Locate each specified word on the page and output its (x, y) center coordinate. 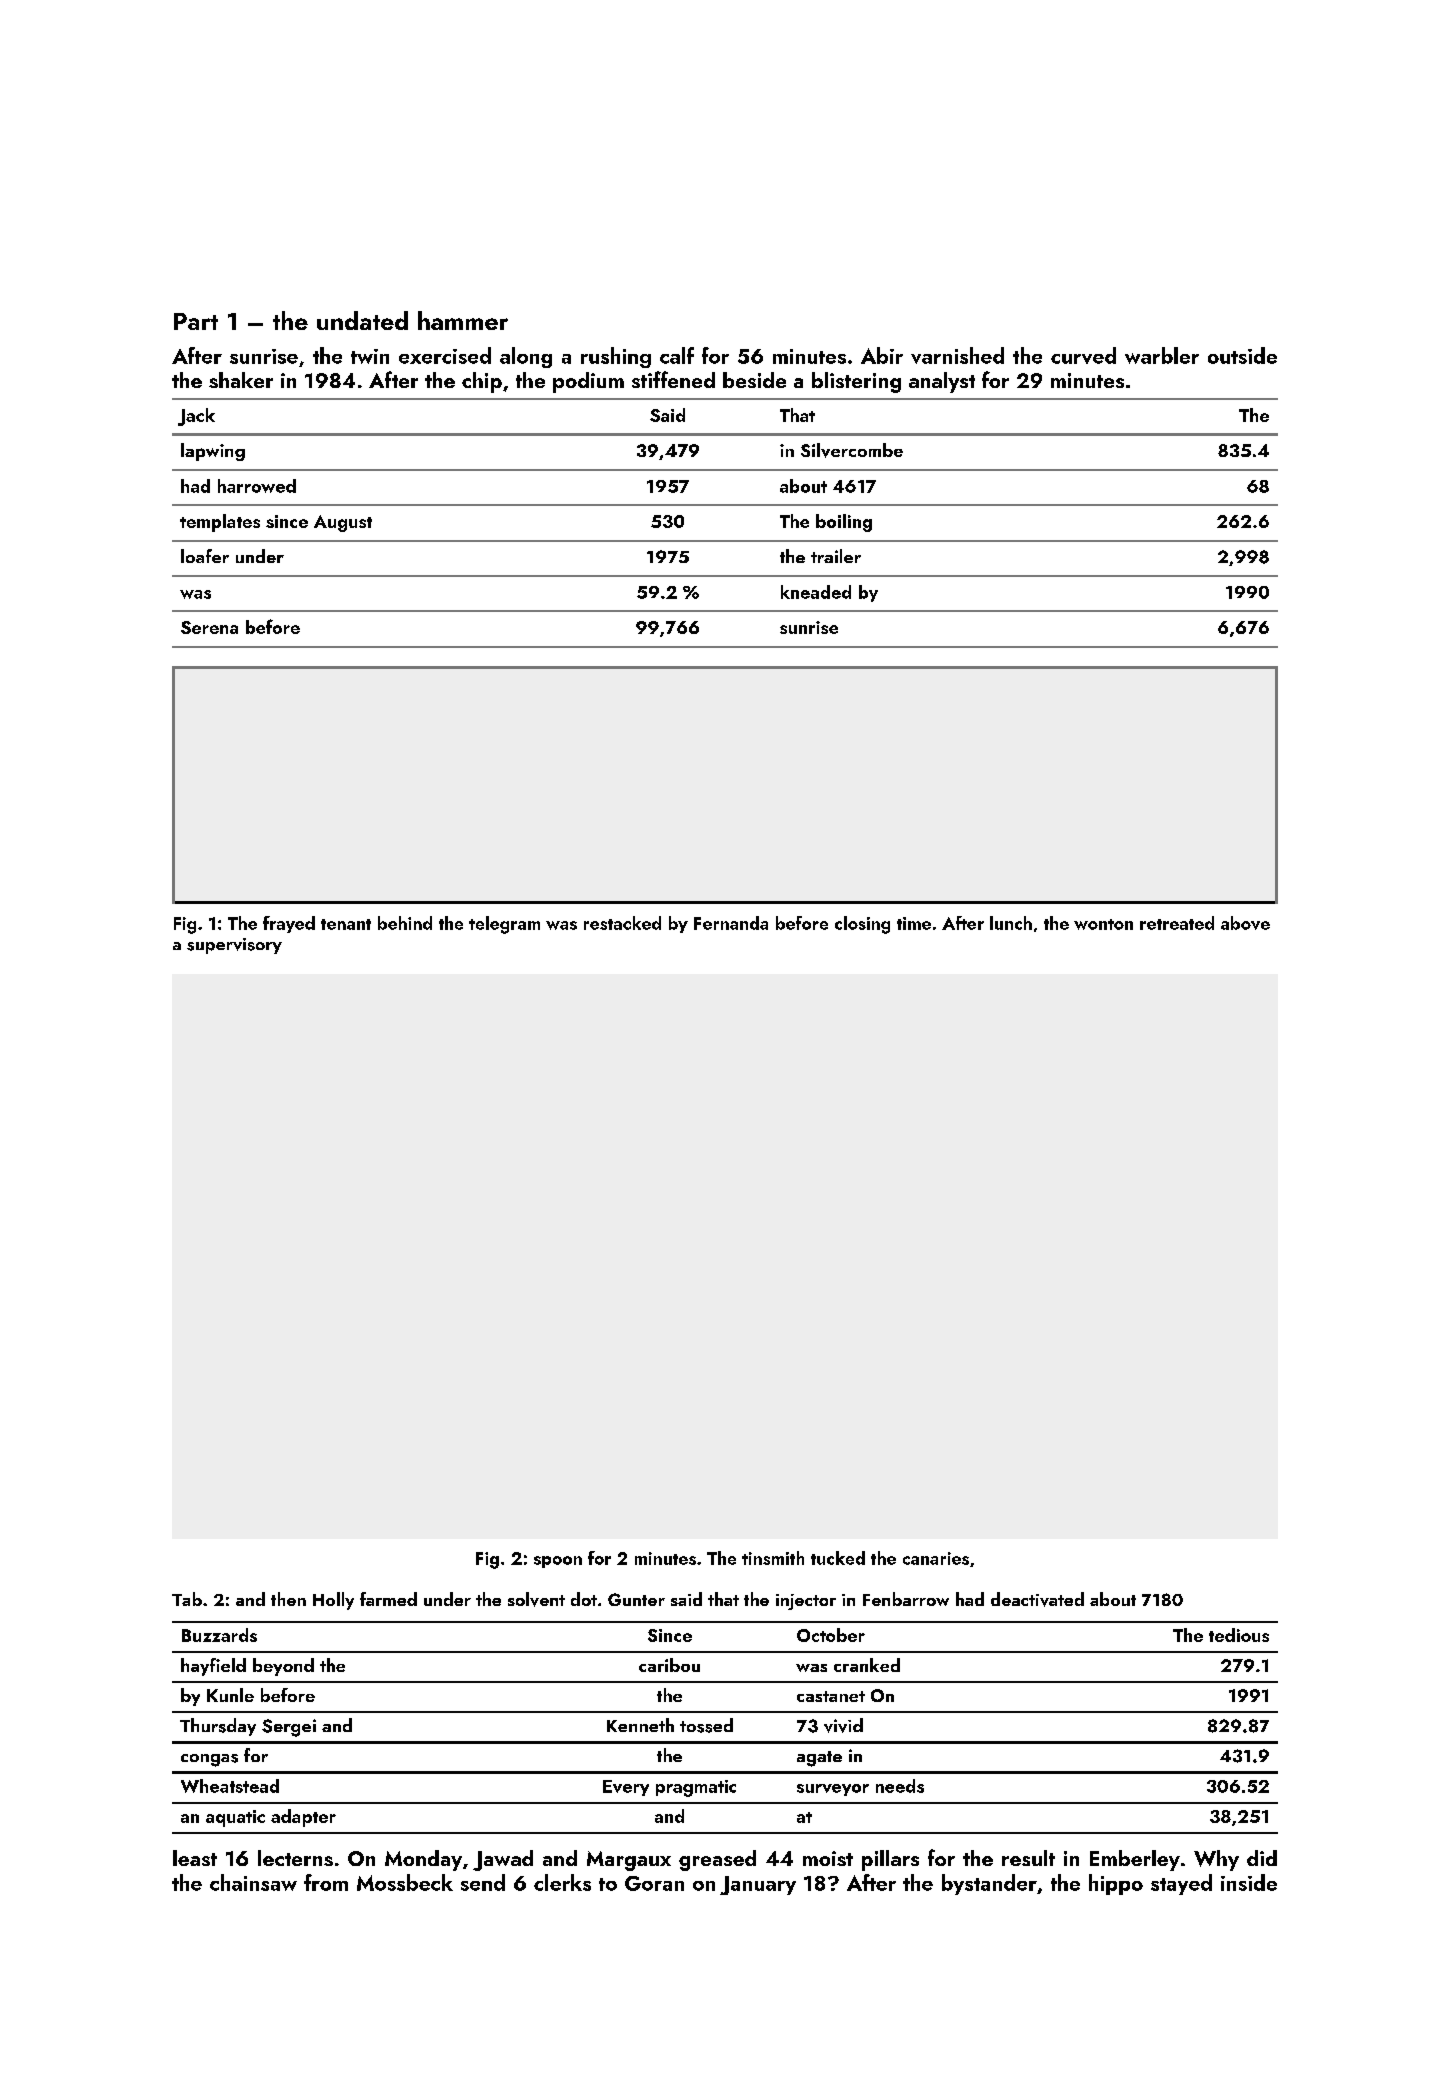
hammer (463, 320)
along (526, 357)
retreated (1177, 923)
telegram (504, 925)
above (1245, 923)
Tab (187, 1599)
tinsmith (773, 1558)
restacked (622, 923)
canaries (936, 1558)
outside (1242, 355)
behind (405, 923)
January (758, 1885)
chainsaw (253, 1882)
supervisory (234, 946)
